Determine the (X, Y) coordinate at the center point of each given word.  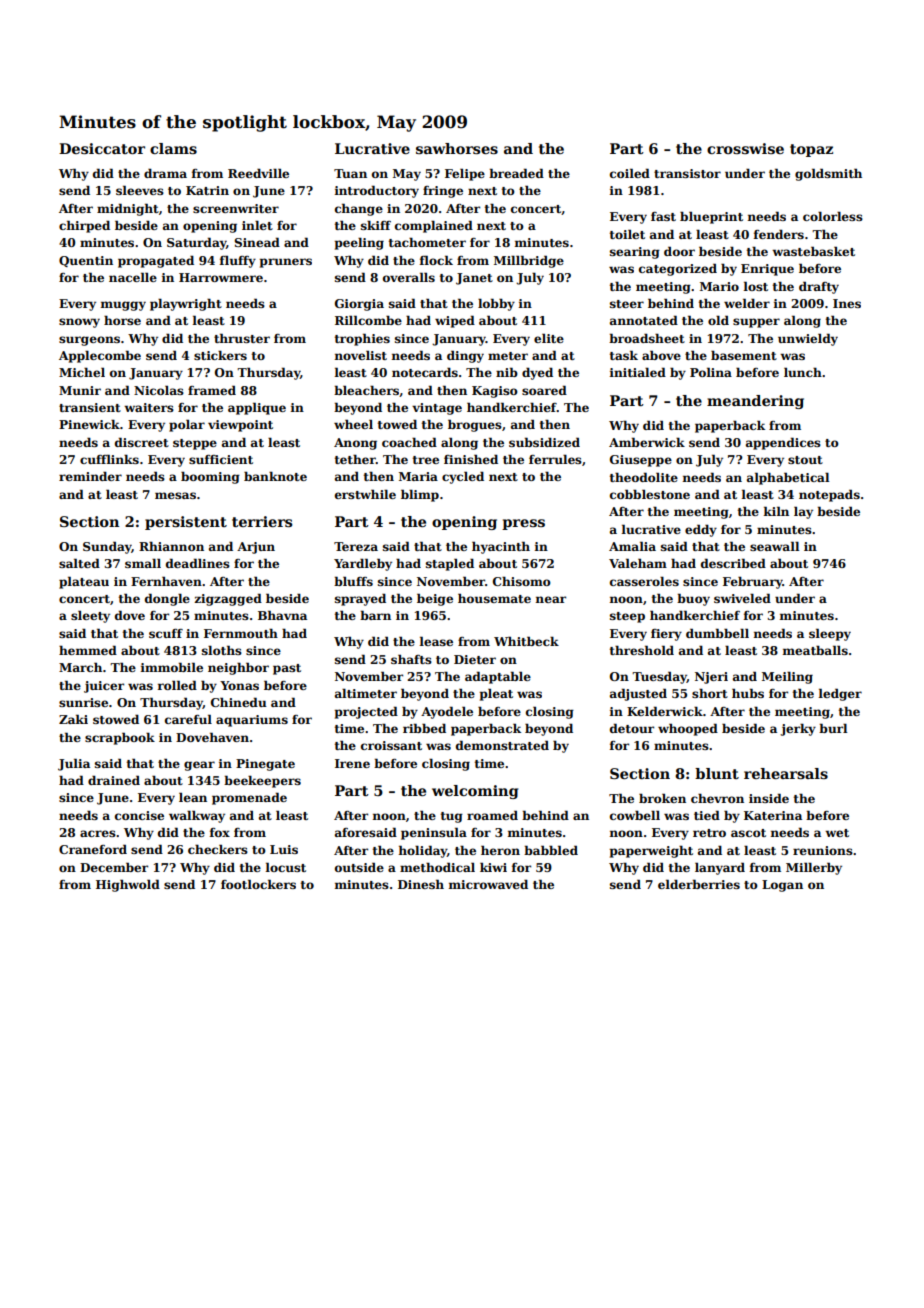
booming (210, 477)
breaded (516, 173)
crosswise (745, 148)
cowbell (635, 815)
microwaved (488, 884)
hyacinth (501, 547)
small (143, 563)
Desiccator (102, 148)
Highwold (128, 885)
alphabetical (788, 478)
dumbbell (717, 633)
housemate (494, 598)
